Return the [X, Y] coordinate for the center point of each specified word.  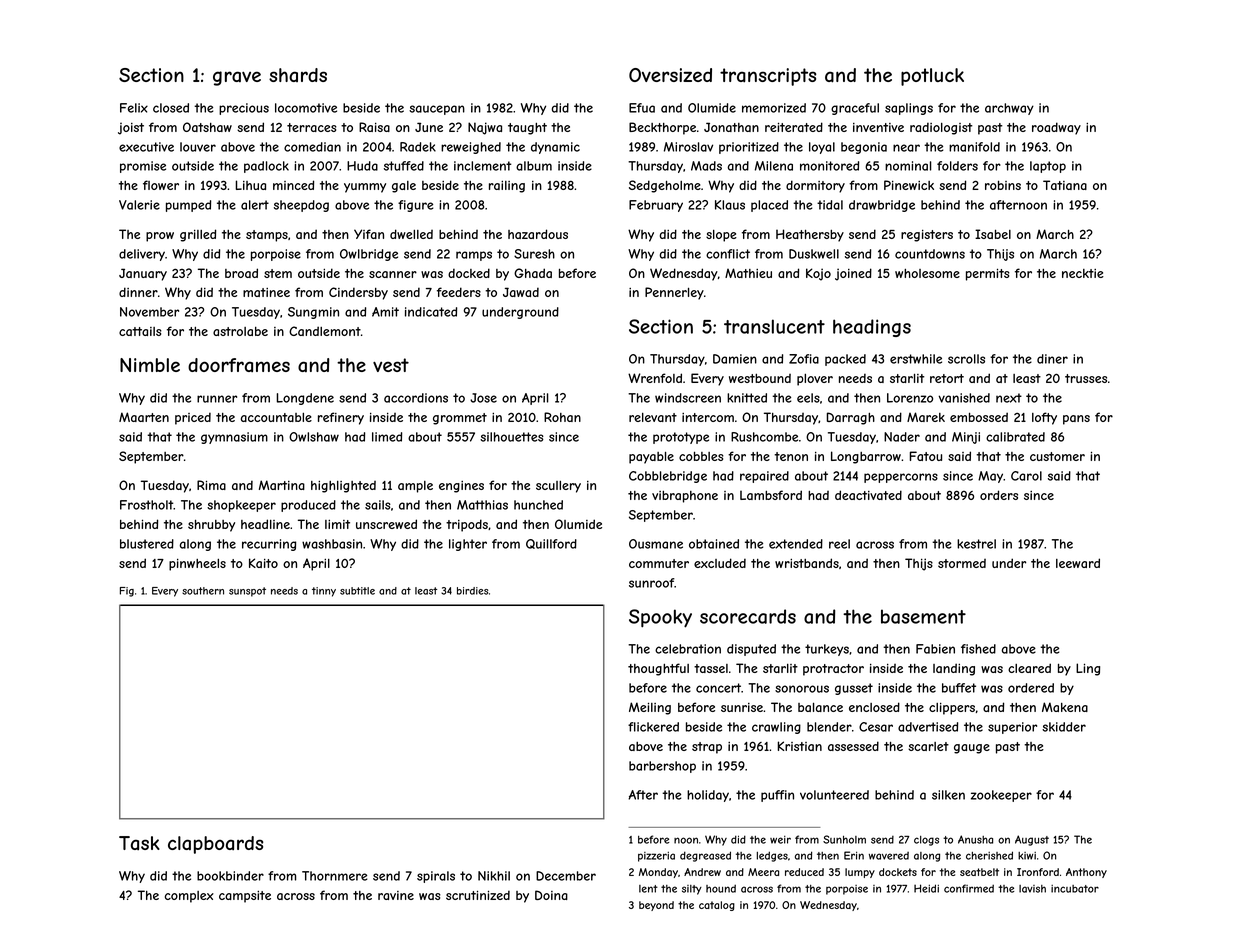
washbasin [332, 544]
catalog [717, 906]
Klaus [730, 205]
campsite [245, 897]
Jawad [521, 292]
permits [988, 274]
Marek [926, 417]
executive [146, 147]
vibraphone [685, 497]
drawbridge [882, 206]
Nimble [150, 365]
